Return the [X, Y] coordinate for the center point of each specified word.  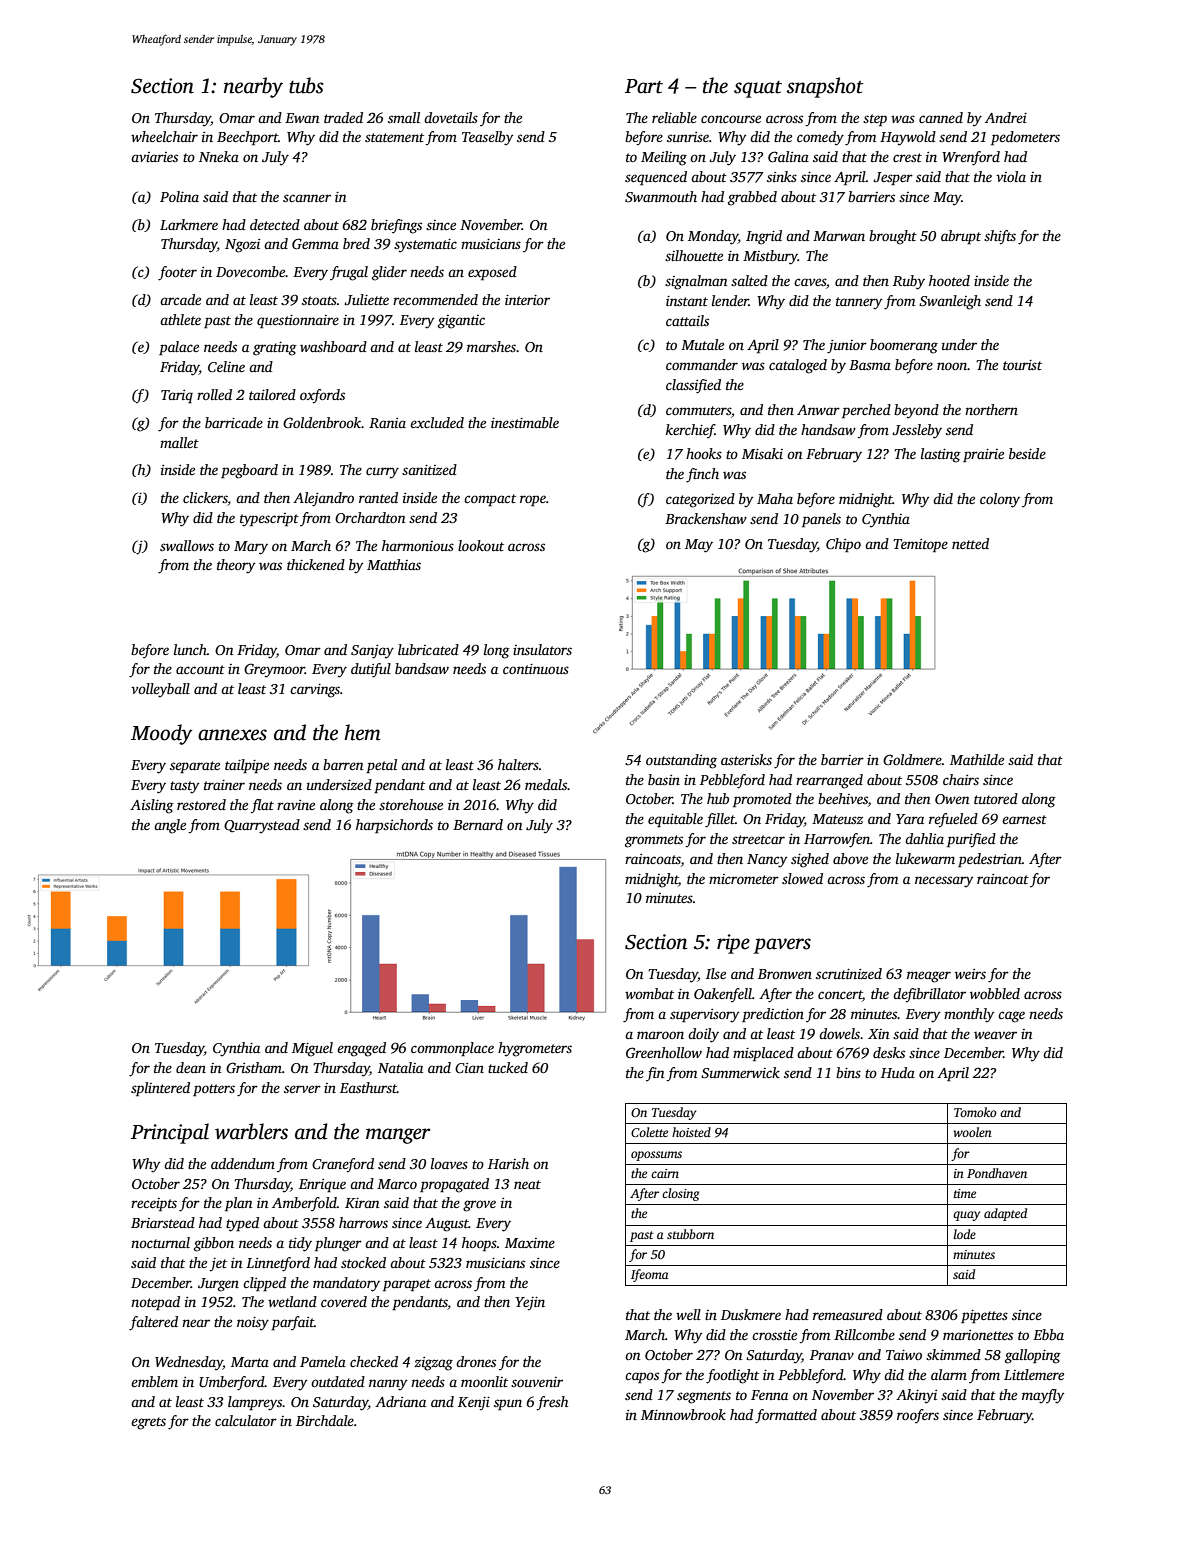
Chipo [843, 545]
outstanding [681, 761]
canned [941, 117]
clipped [264, 1284]
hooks [704, 453]
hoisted [691, 1132]
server [302, 1089]
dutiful [371, 670]
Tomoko [975, 1112]
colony [1000, 500]
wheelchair [164, 136]
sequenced [656, 178]
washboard [333, 346]
